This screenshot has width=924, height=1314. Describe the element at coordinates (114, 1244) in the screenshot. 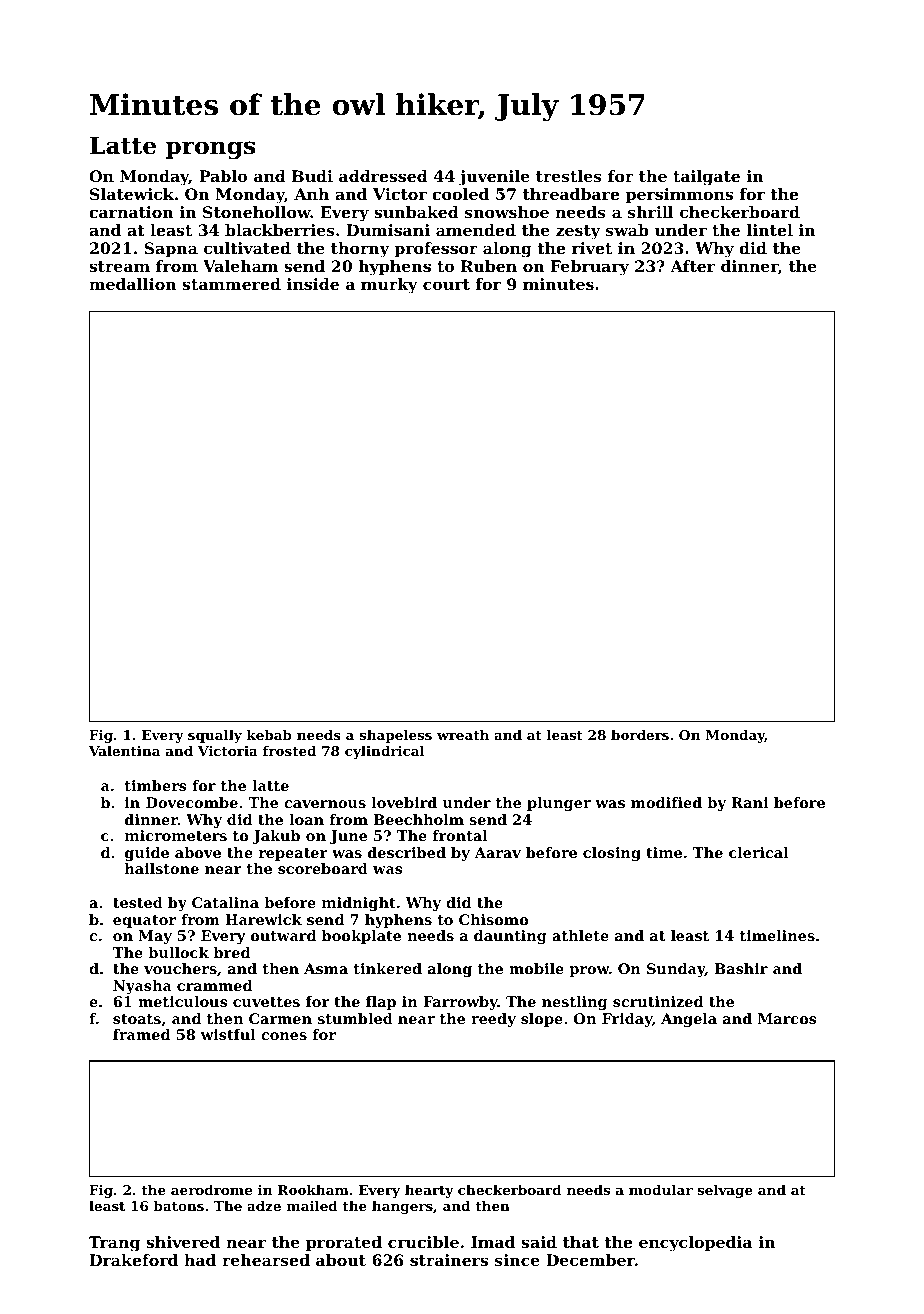

I see `Trang` at that location.
